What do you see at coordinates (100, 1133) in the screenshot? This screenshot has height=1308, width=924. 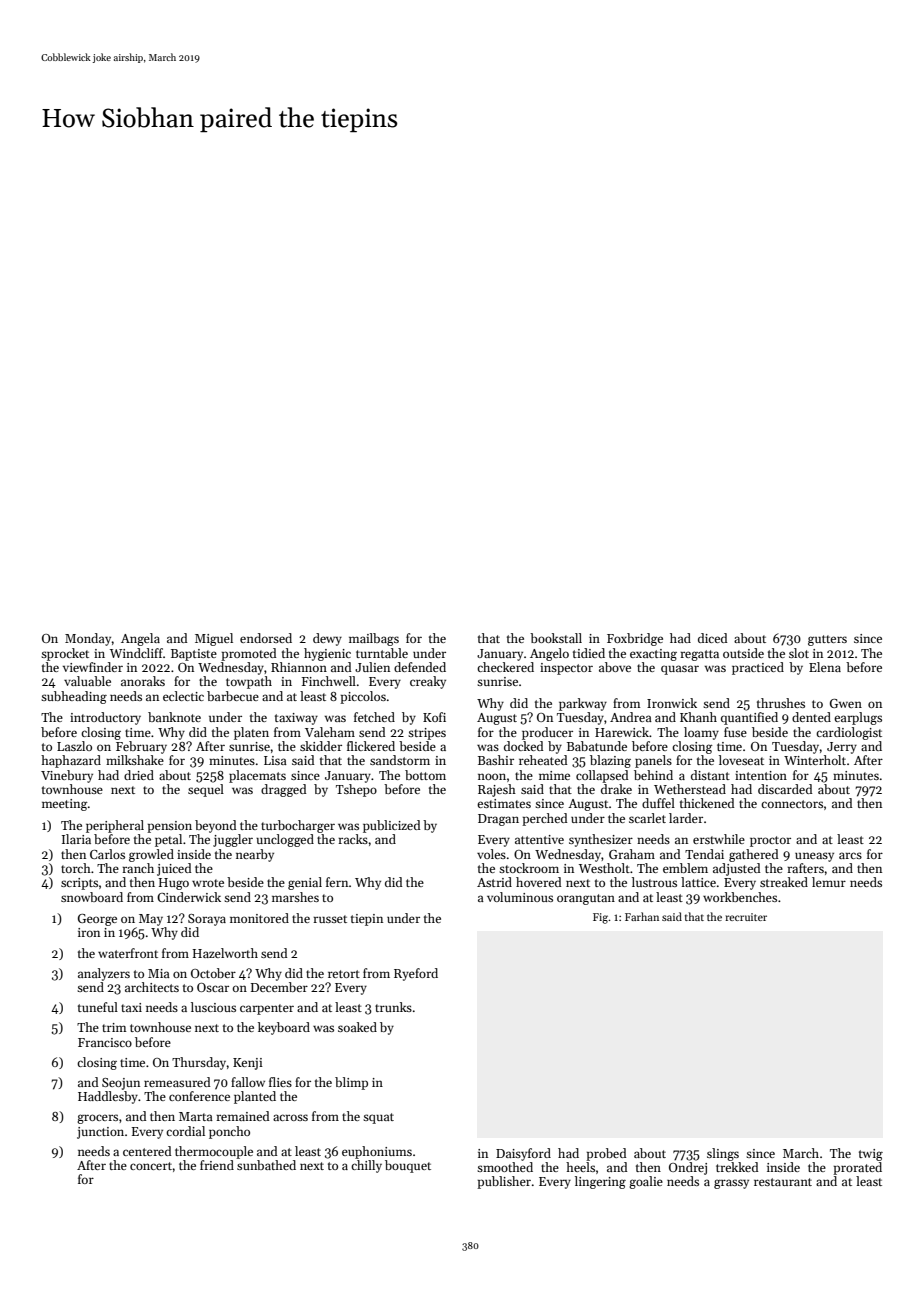 I see `junction` at bounding box center [100, 1133].
